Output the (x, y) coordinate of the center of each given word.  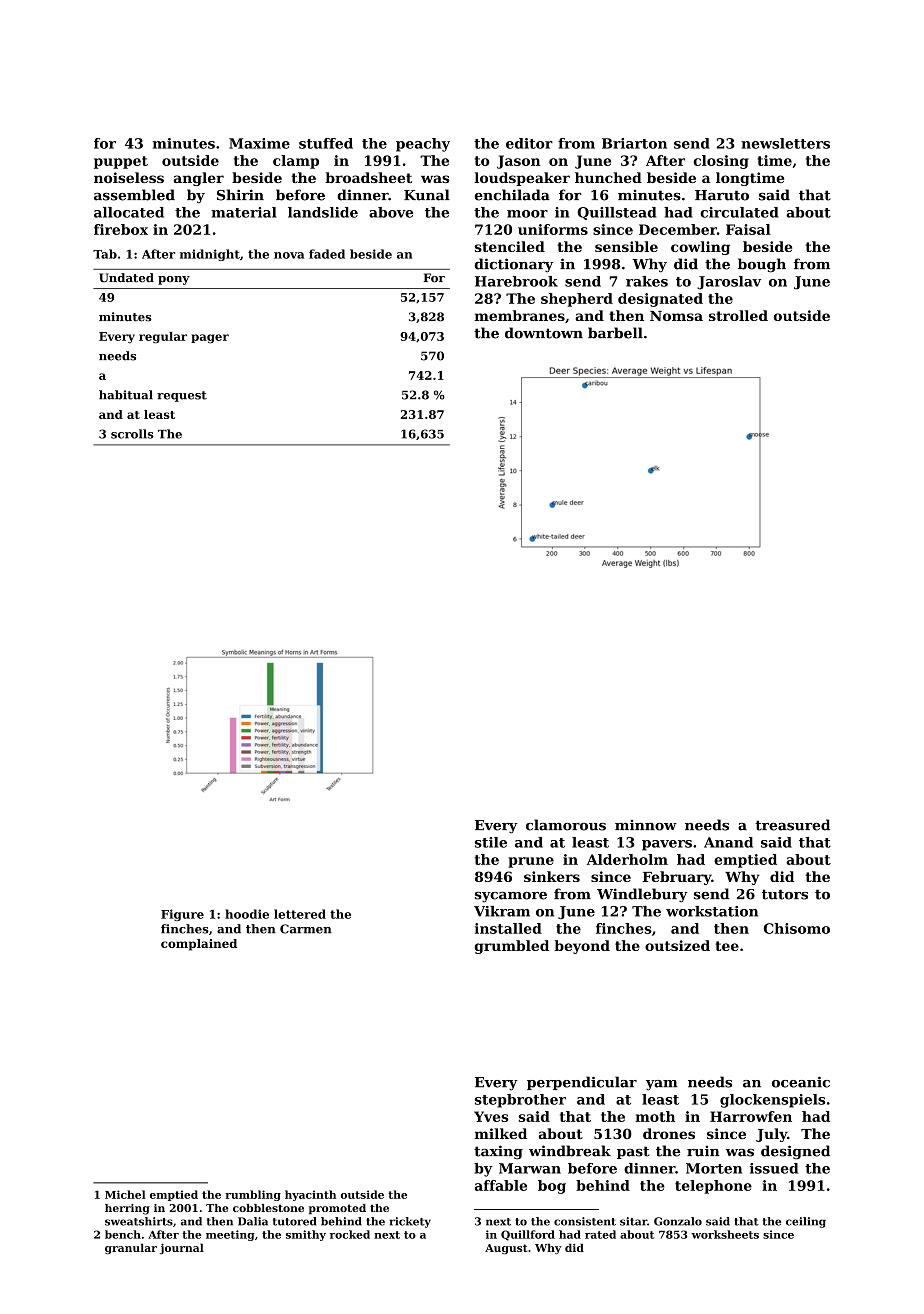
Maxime (259, 143)
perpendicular (582, 1083)
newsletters (785, 143)
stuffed (326, 143)
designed (795, 1152)
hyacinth (310, 1195)
